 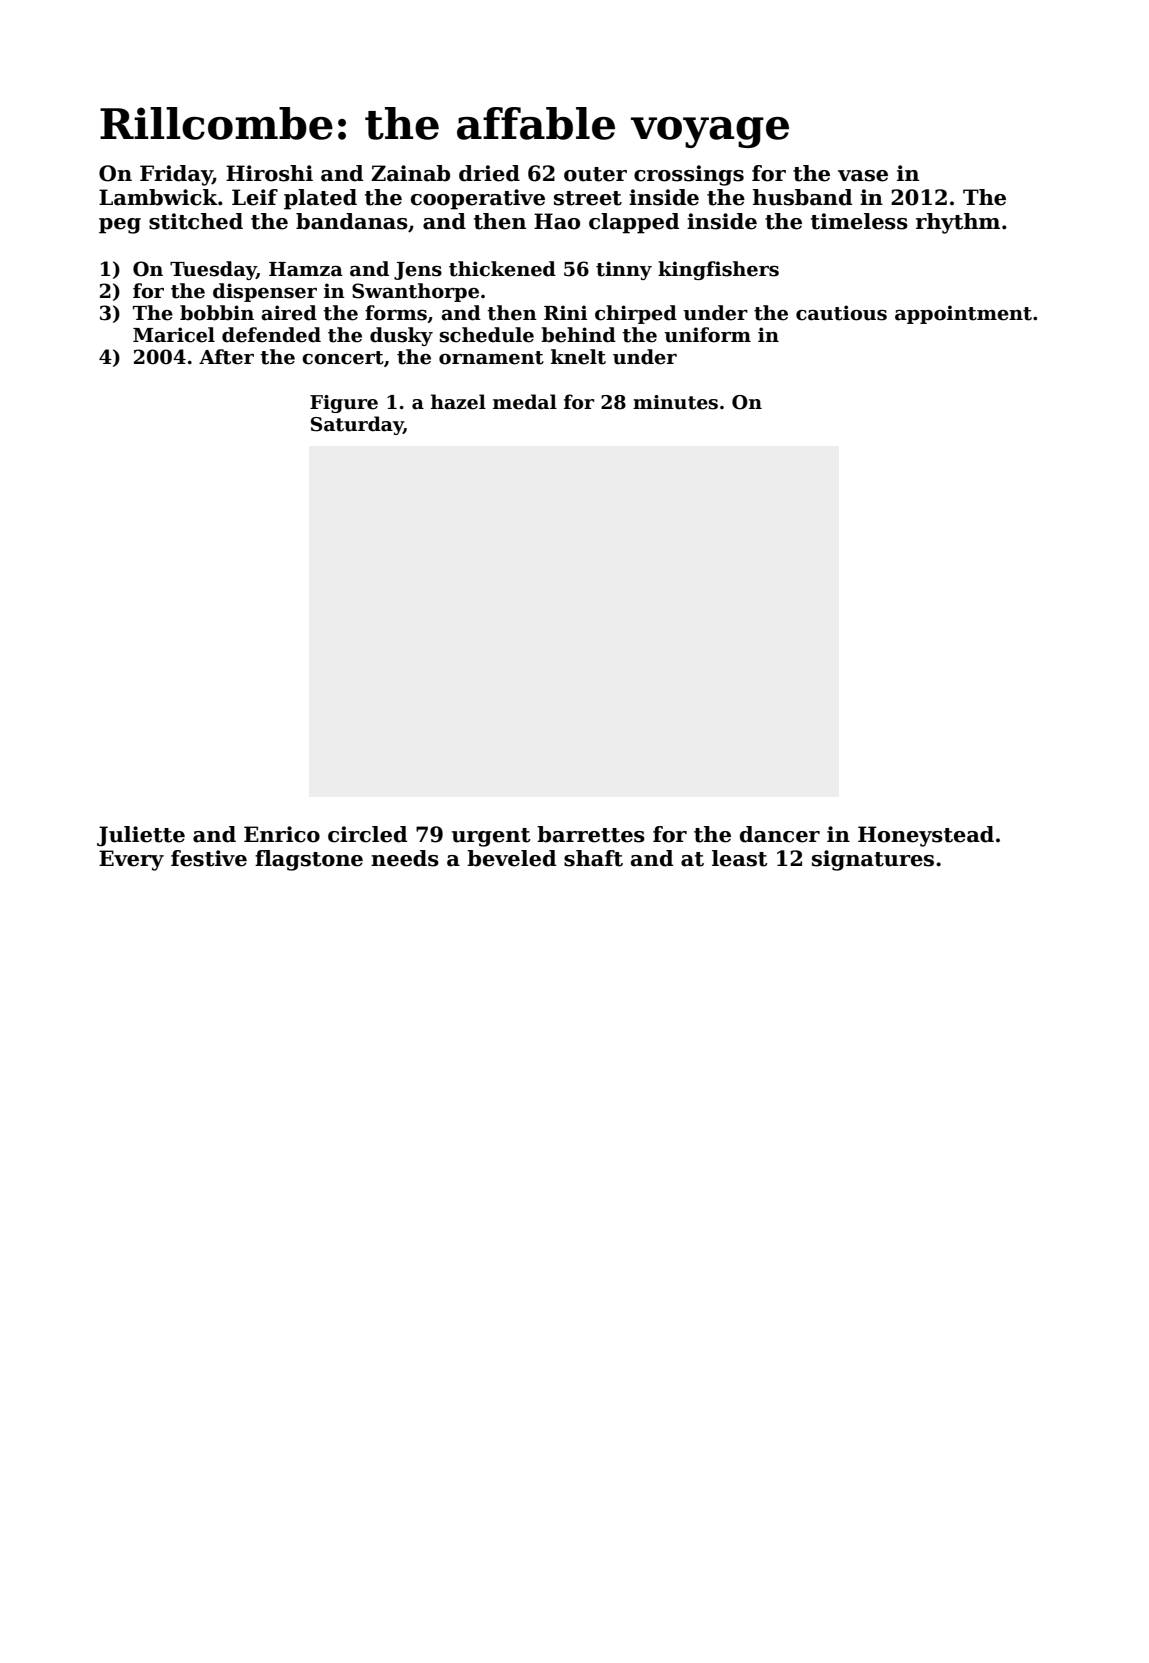 I want to click on appointment, so click(x=963, y=314).
